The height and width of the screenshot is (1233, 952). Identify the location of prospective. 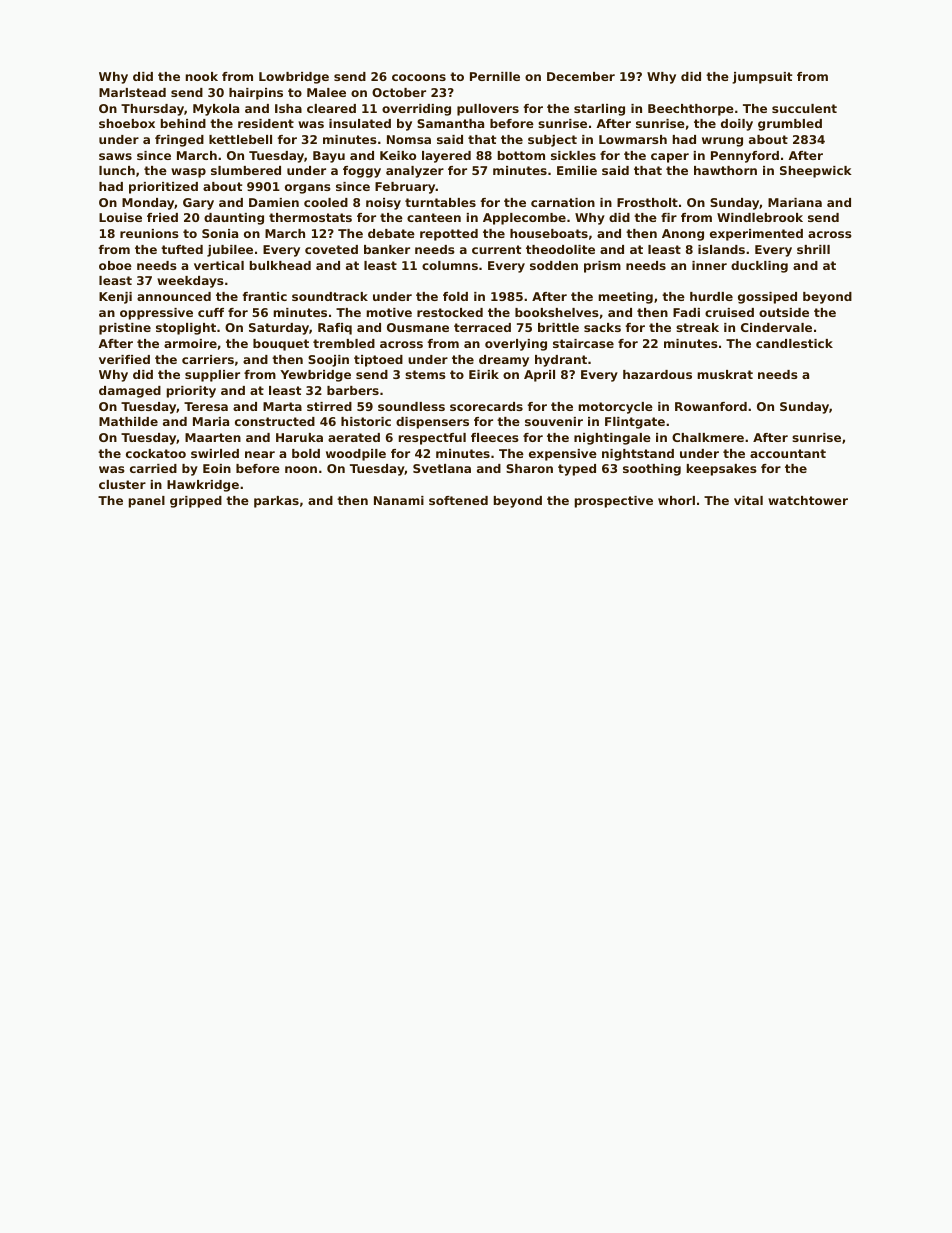
(614, 502).
